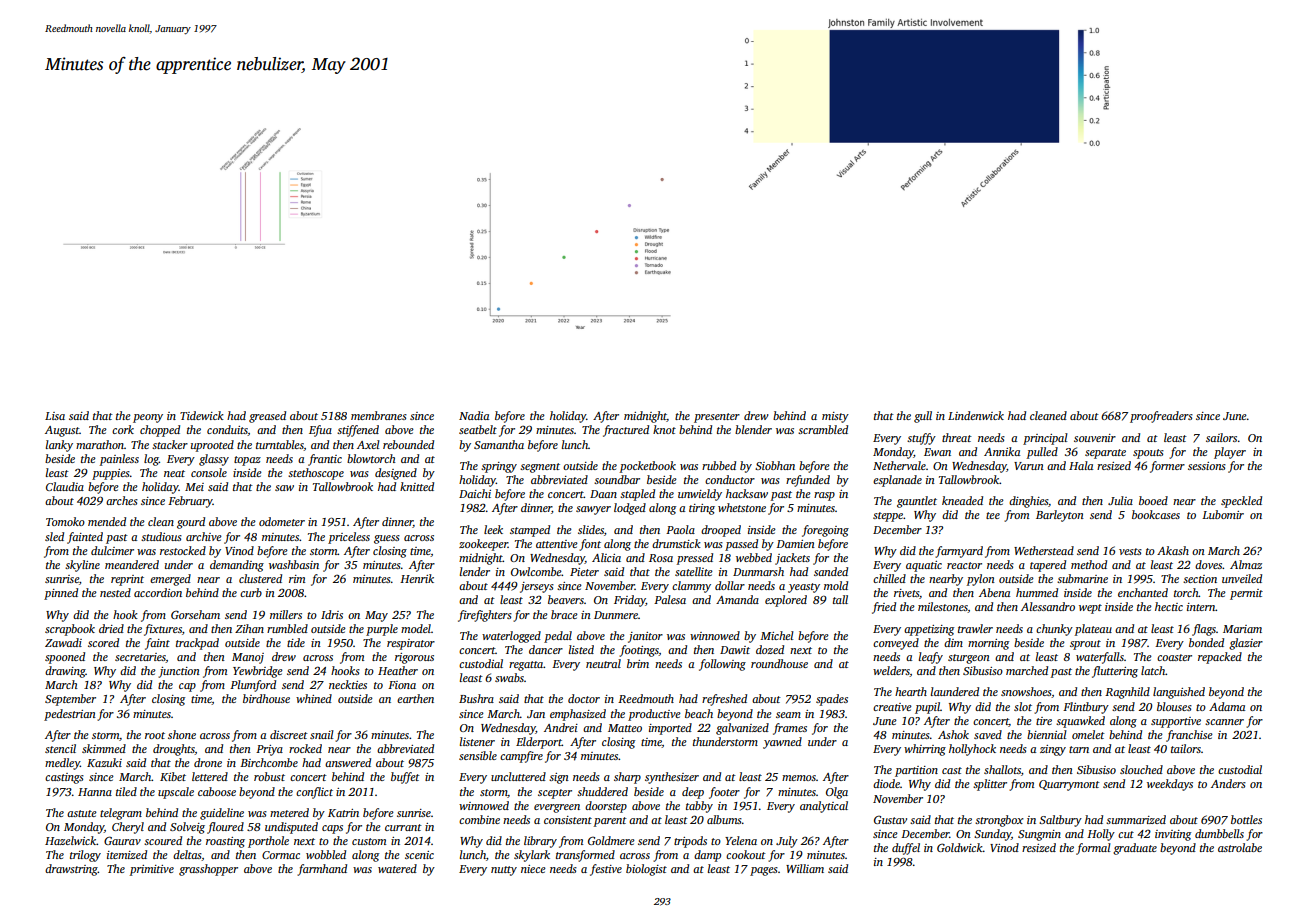  I want to click on foregoing, so click(825, 531).
